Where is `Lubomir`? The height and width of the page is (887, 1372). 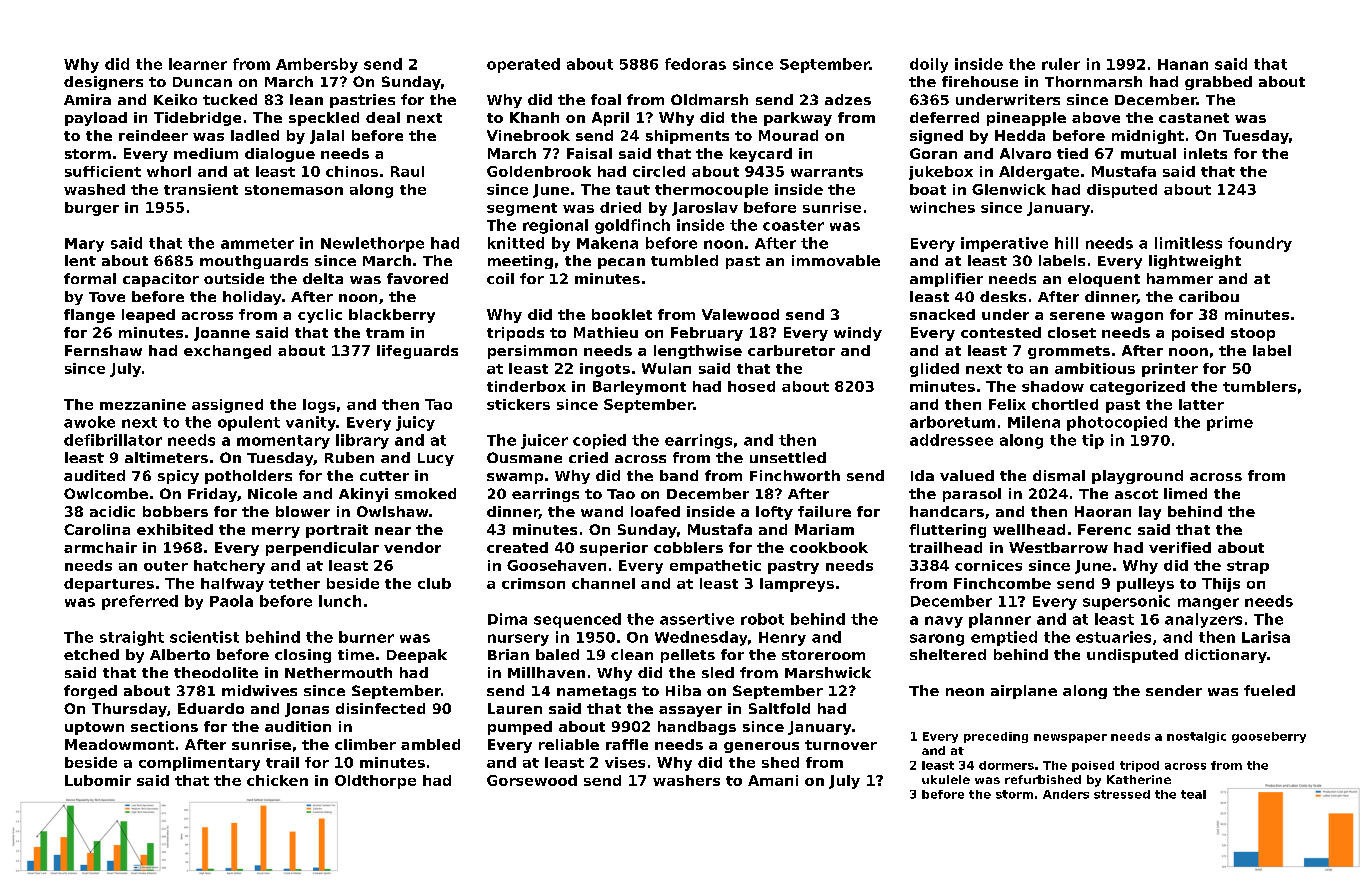 Lubomir is located at coordinates (98, 780).
